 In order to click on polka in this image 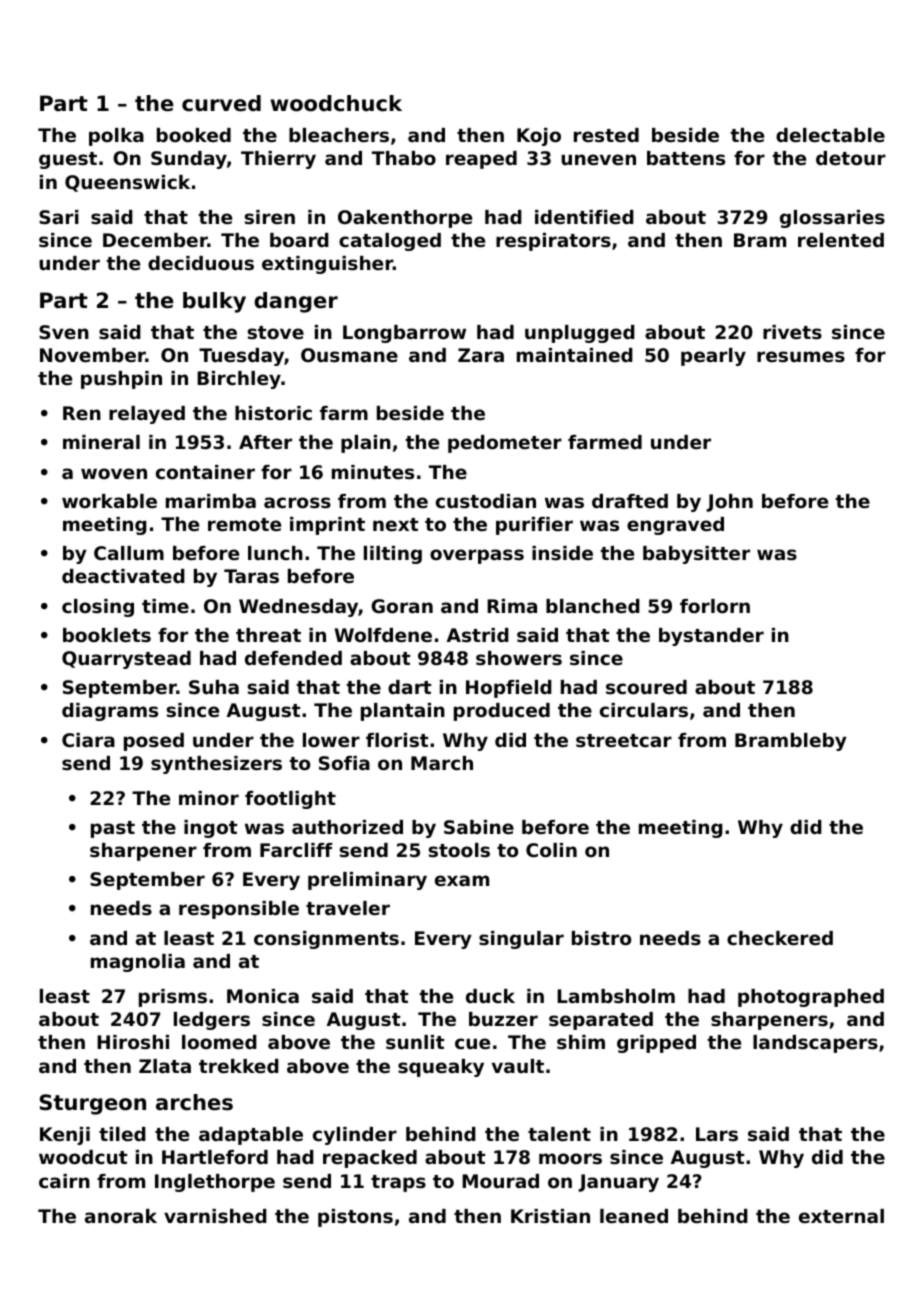, I will do `click(116, 137)`.
